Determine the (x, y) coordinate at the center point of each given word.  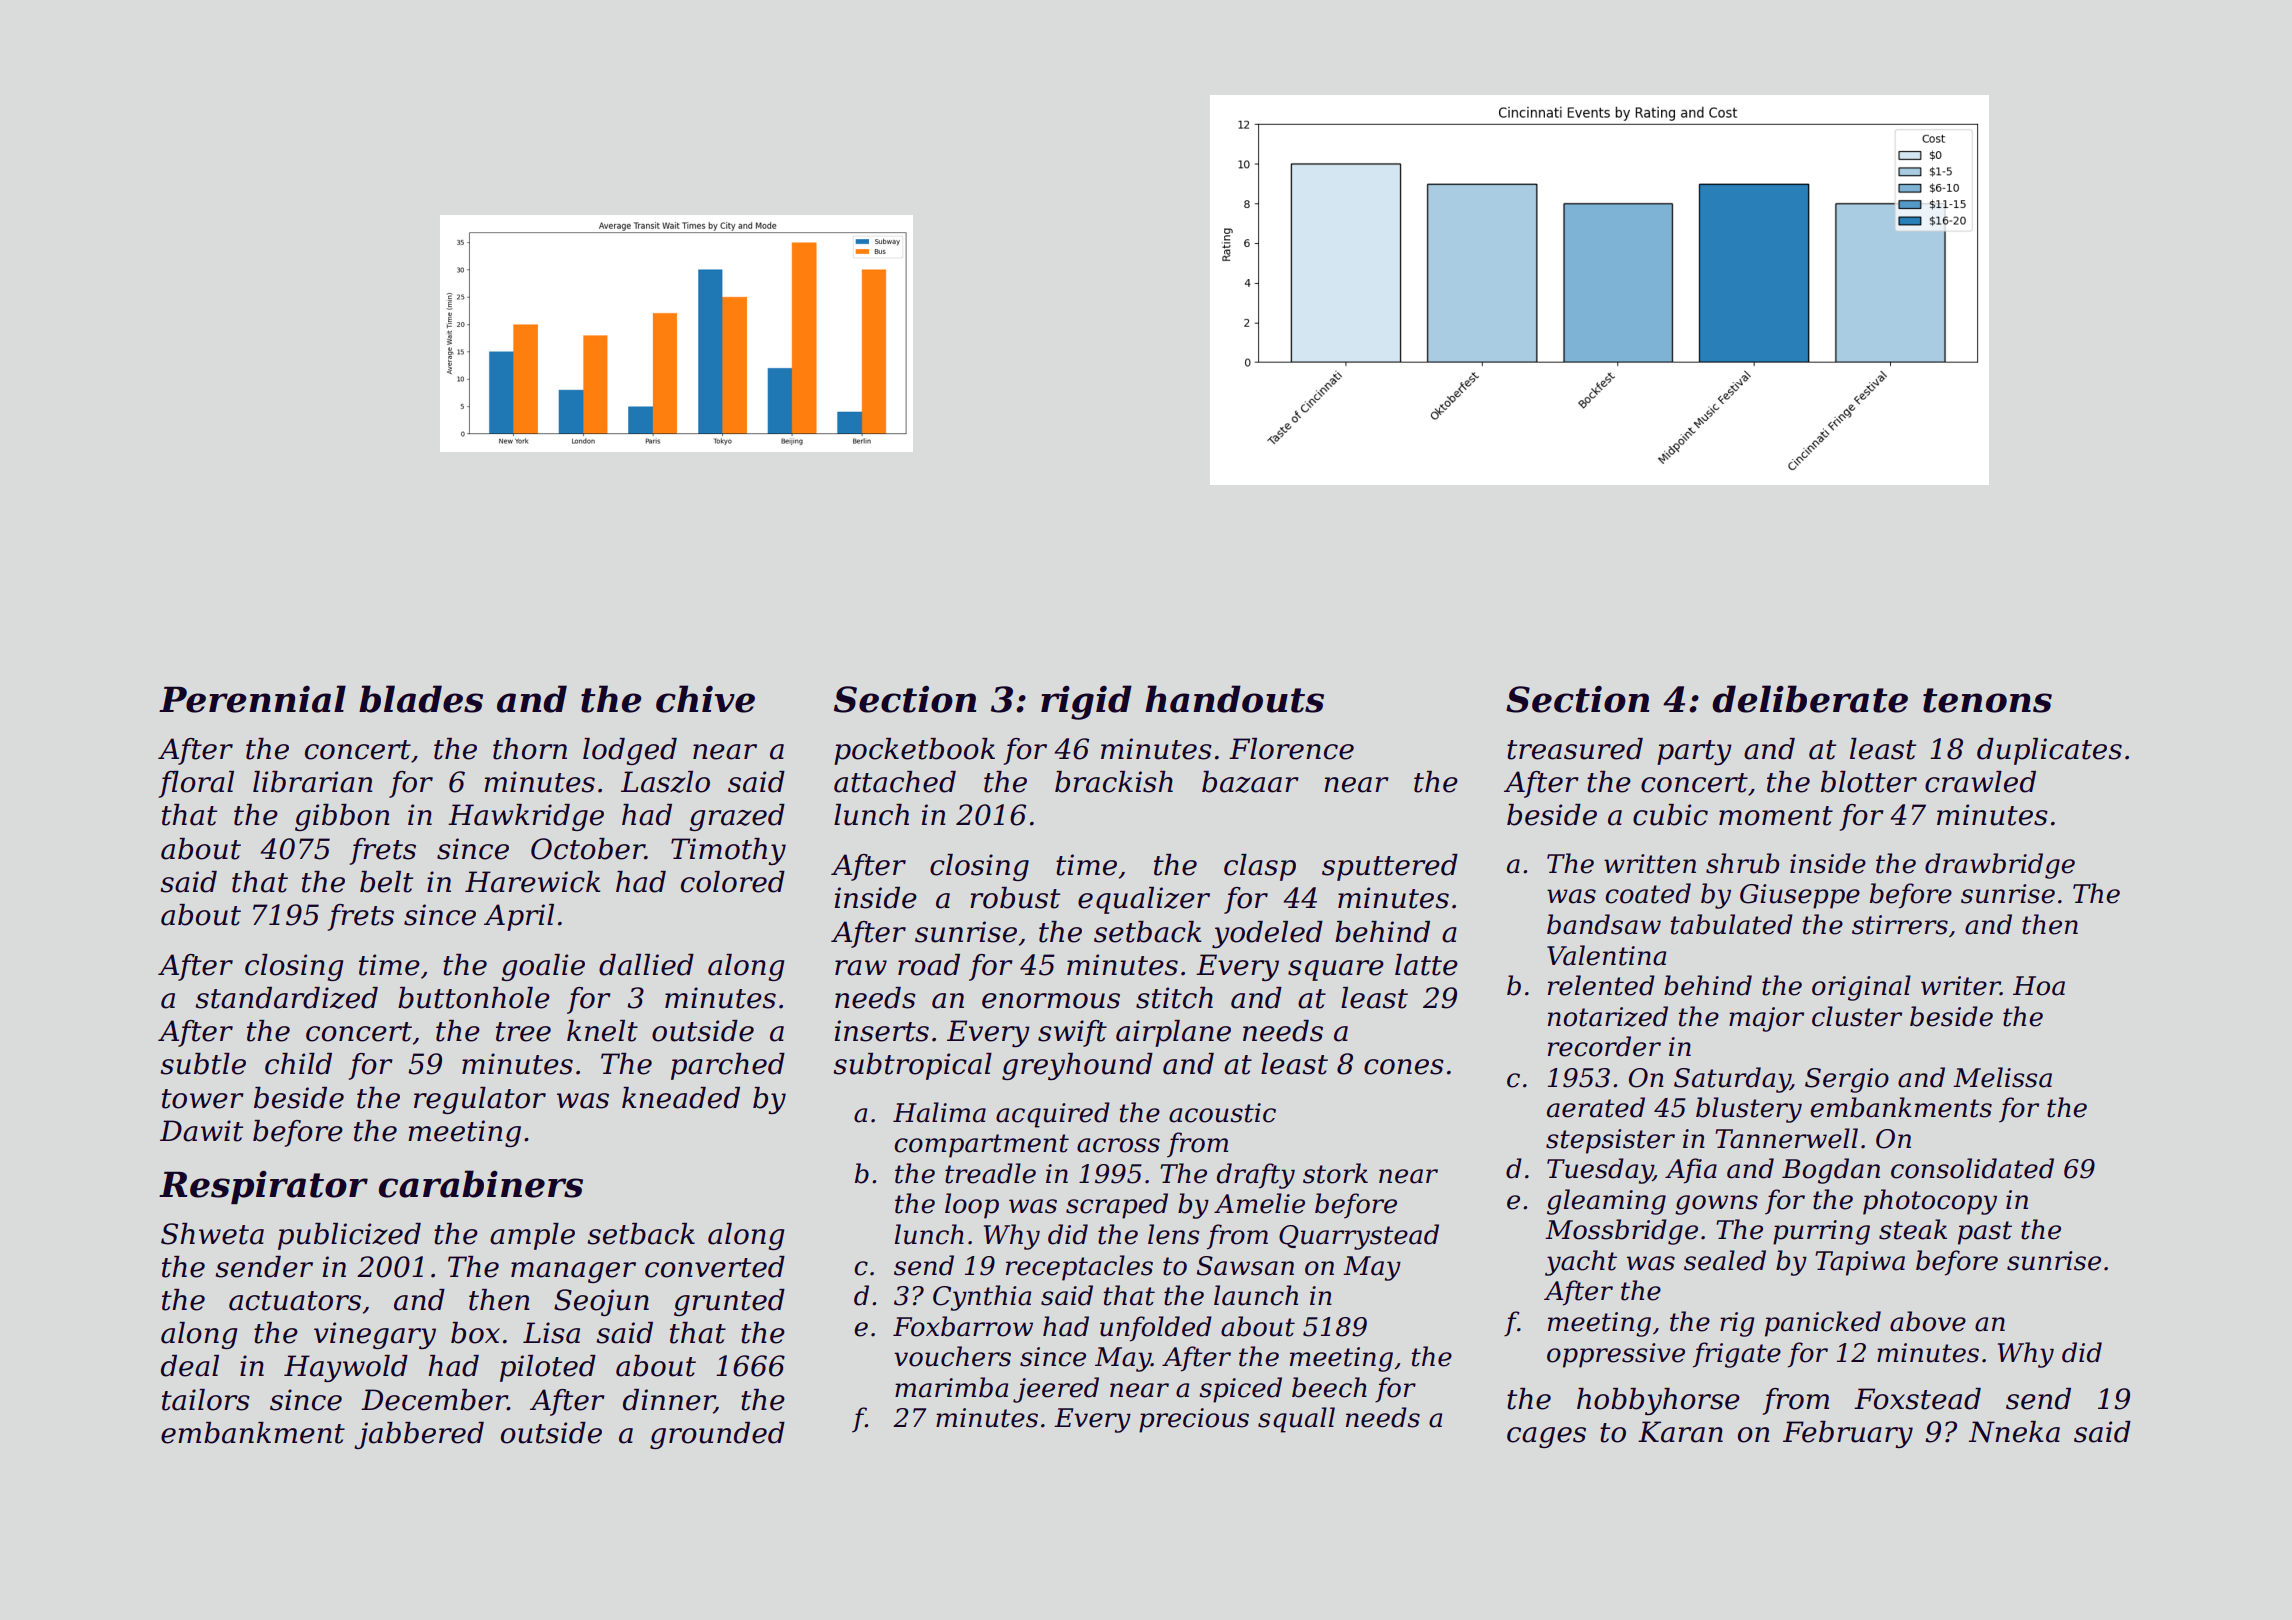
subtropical (912, 1066)
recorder (1604, 1046)
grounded (717, 1435)
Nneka (2014, 1432)
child (298, 1064)
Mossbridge (1621, 1232)
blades (421, 699)
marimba (951, 1387)
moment (1776, 816)
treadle (990, 1173)
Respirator (263, 1187)
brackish (1114, 782)
